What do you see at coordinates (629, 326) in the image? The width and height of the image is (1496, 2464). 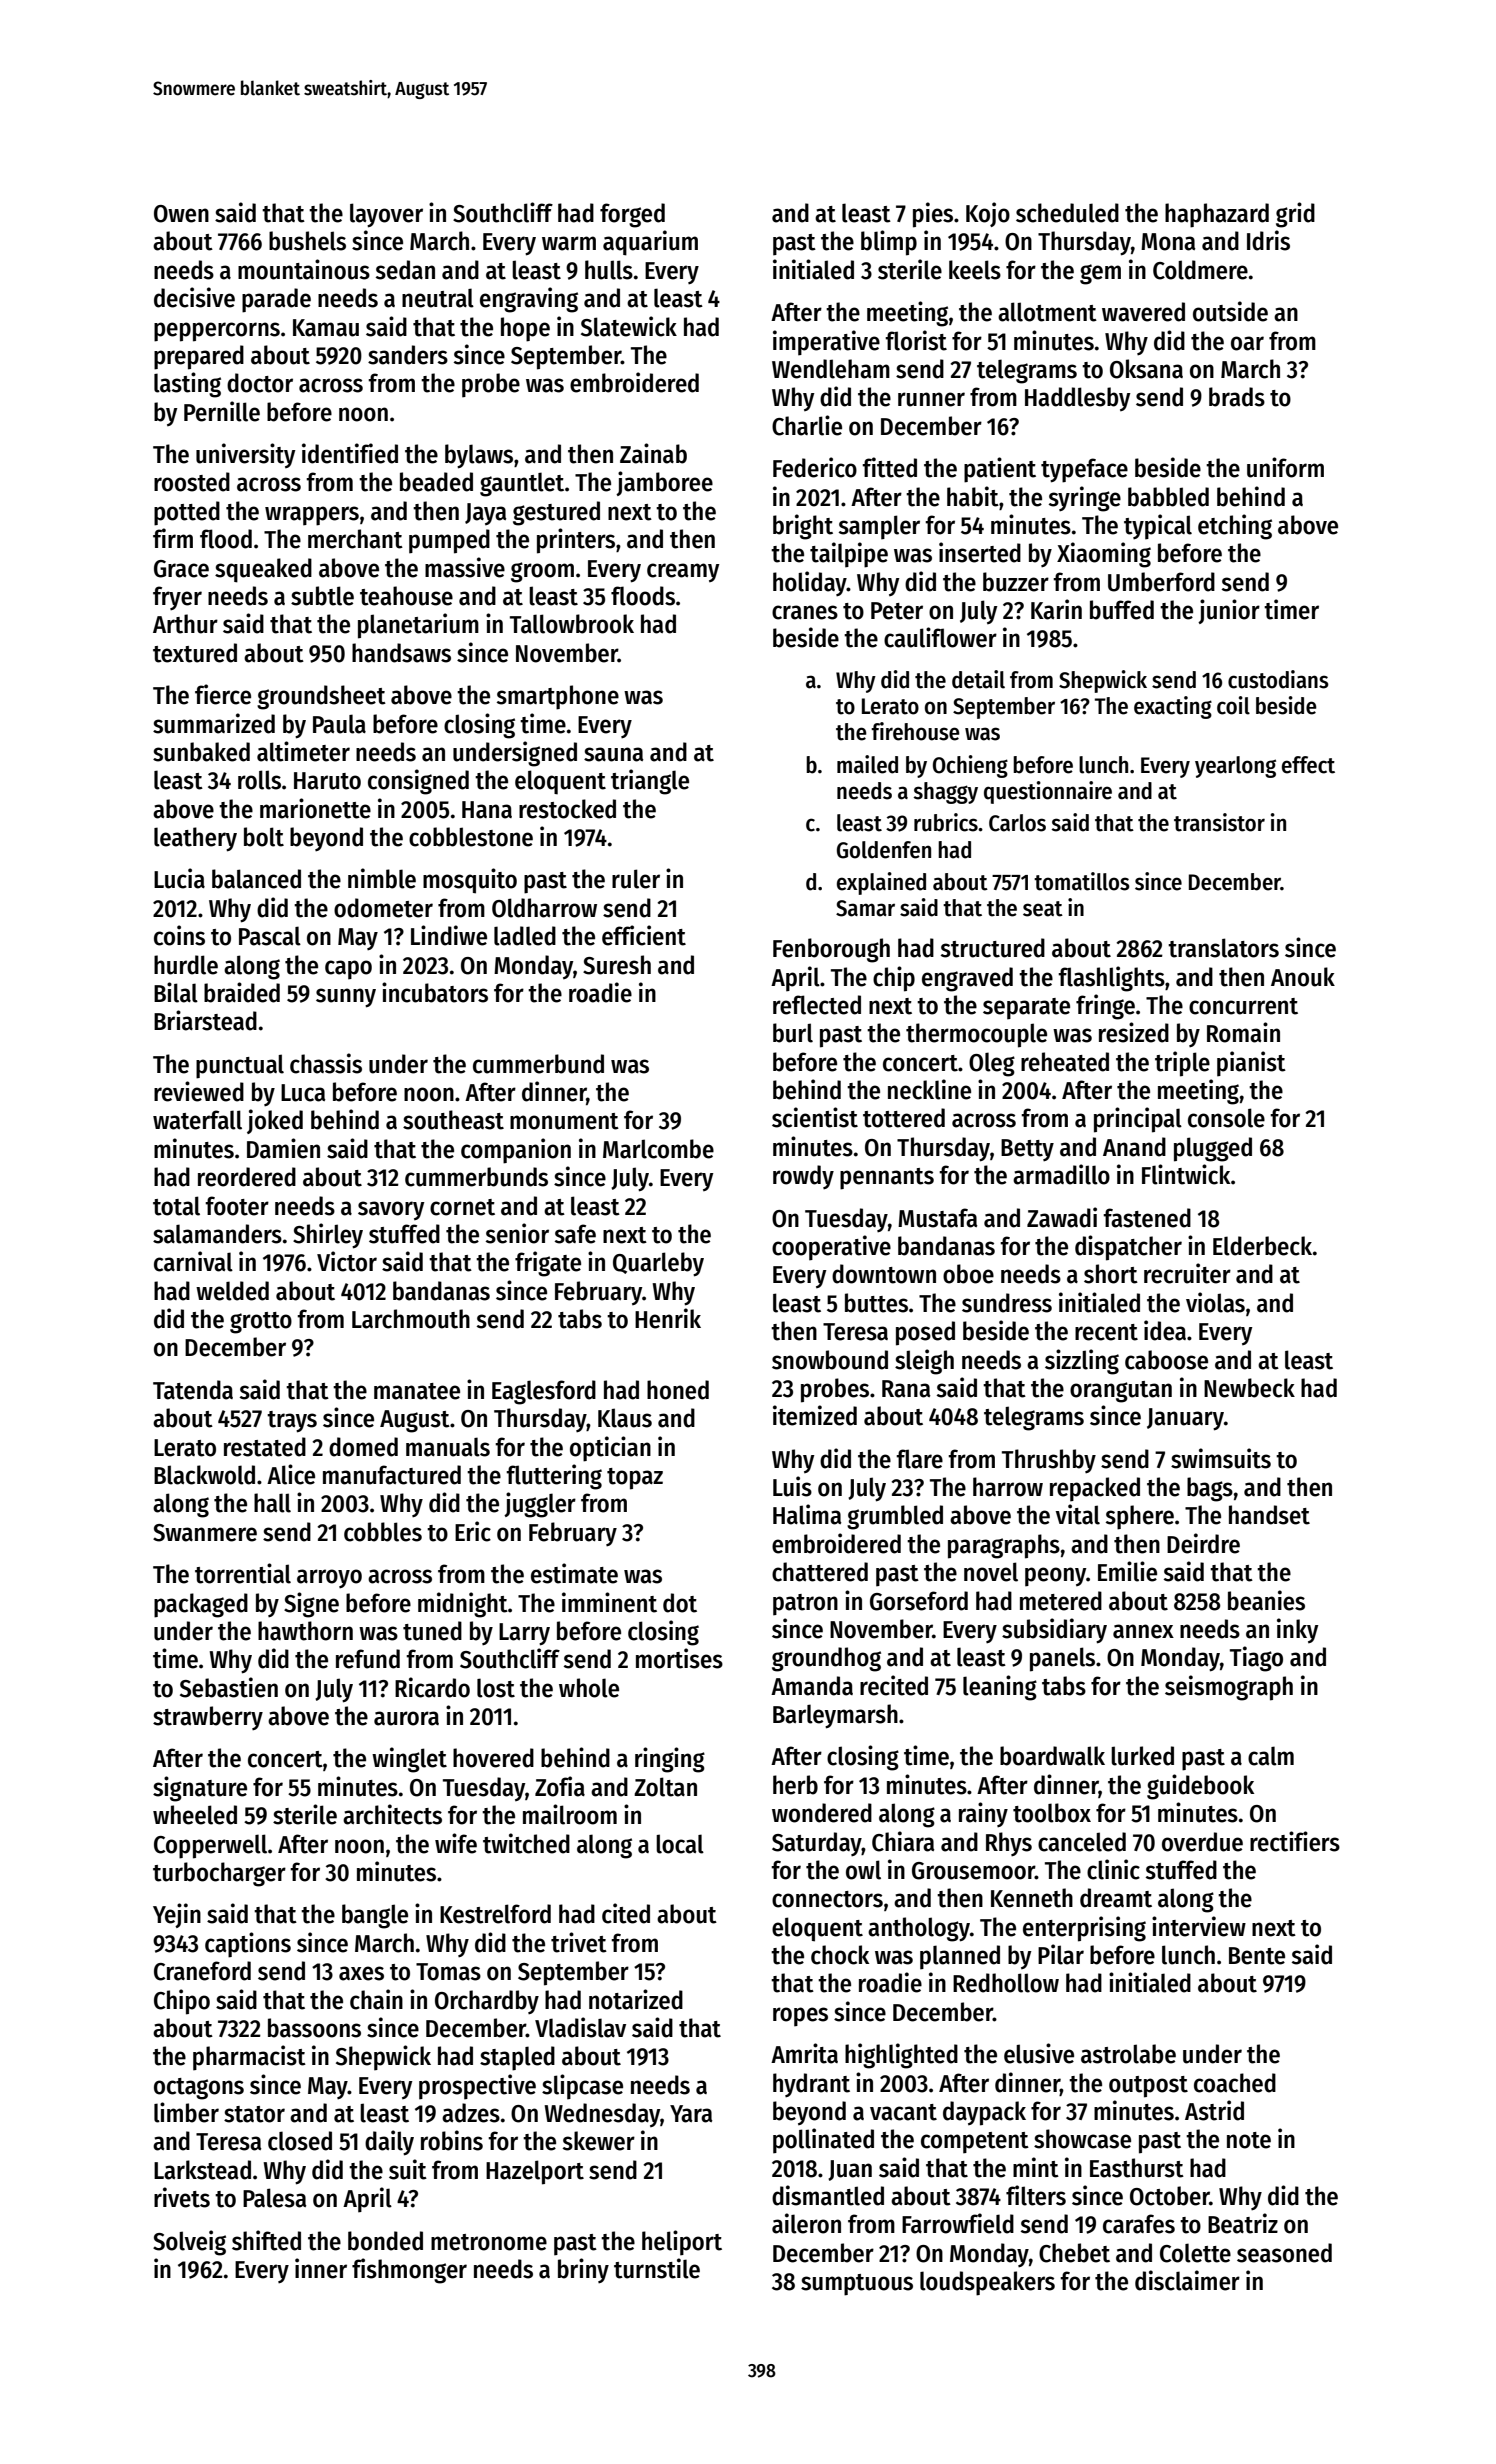 I see `Slatewick` at bounding box center [629, 326].
